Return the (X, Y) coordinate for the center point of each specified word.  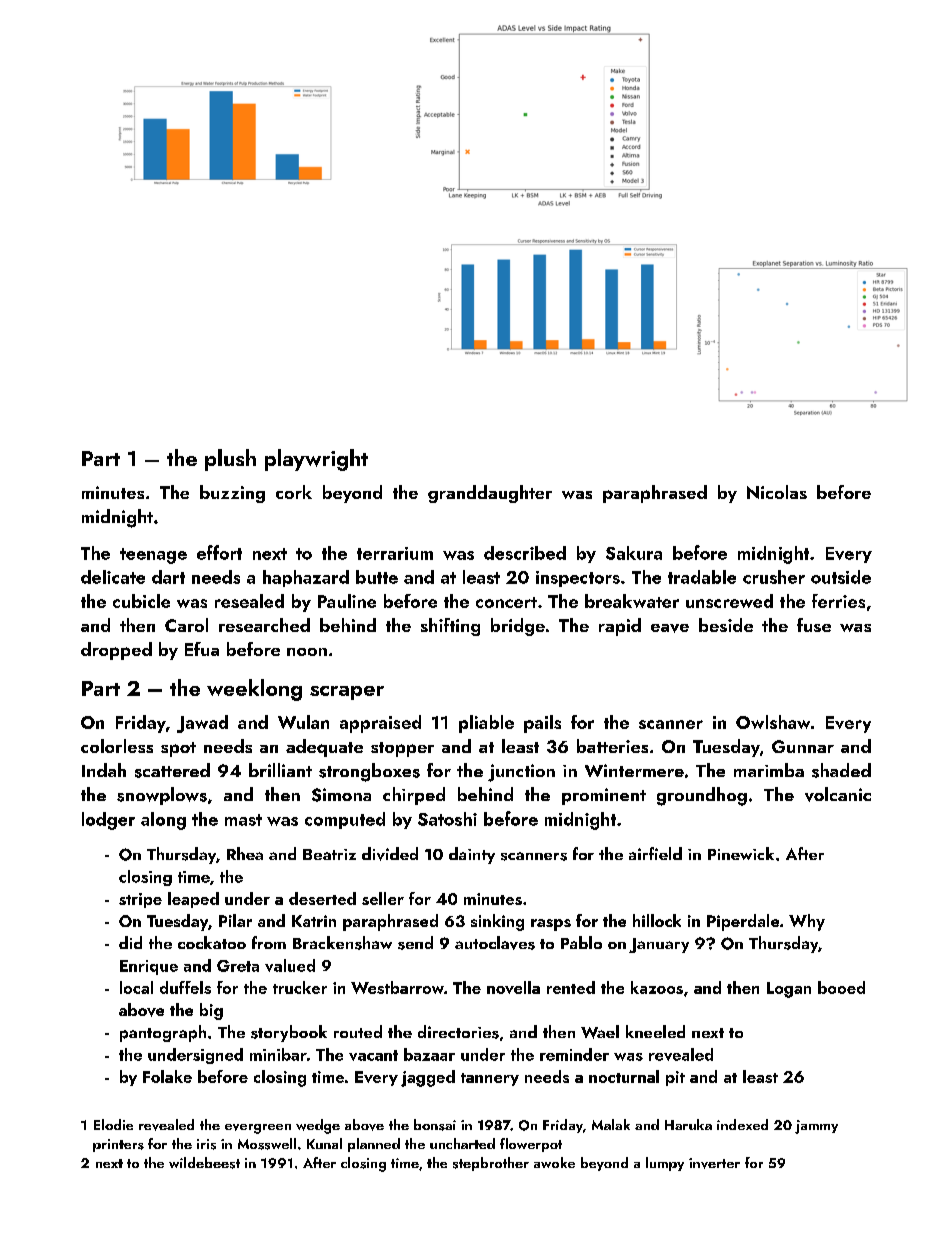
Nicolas (777, 492)
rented (571, 987)
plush (230, 460)
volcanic (838, 794)
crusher (774, 577)
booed (841, 987)
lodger (108, 821)
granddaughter (490, 494)
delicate (113, 577)
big (211, 1011)
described (525, 553)
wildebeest (204, 1163)
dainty (472, 855)
